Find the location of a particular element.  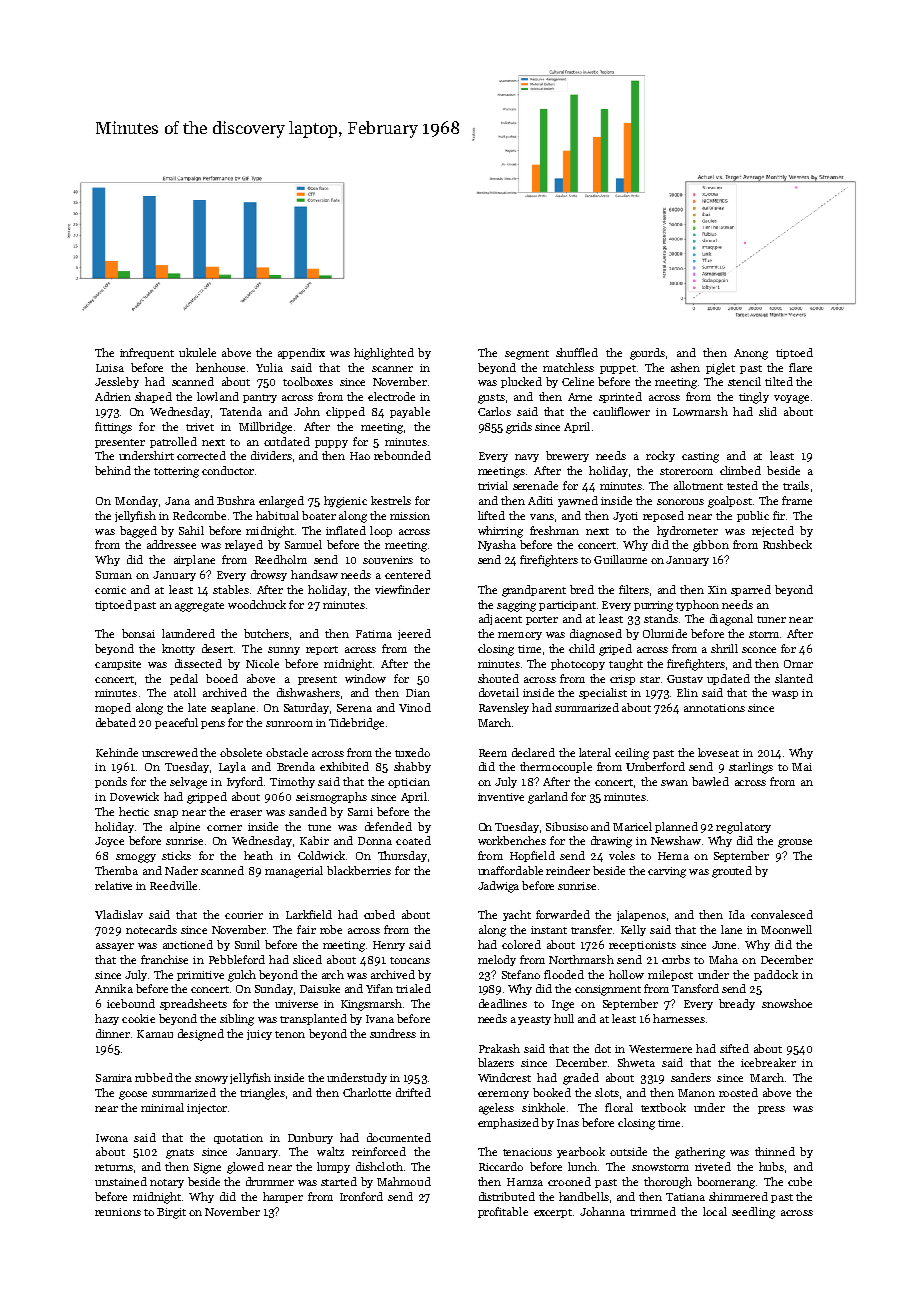

quotation is located at coordinates (238, 1139).
